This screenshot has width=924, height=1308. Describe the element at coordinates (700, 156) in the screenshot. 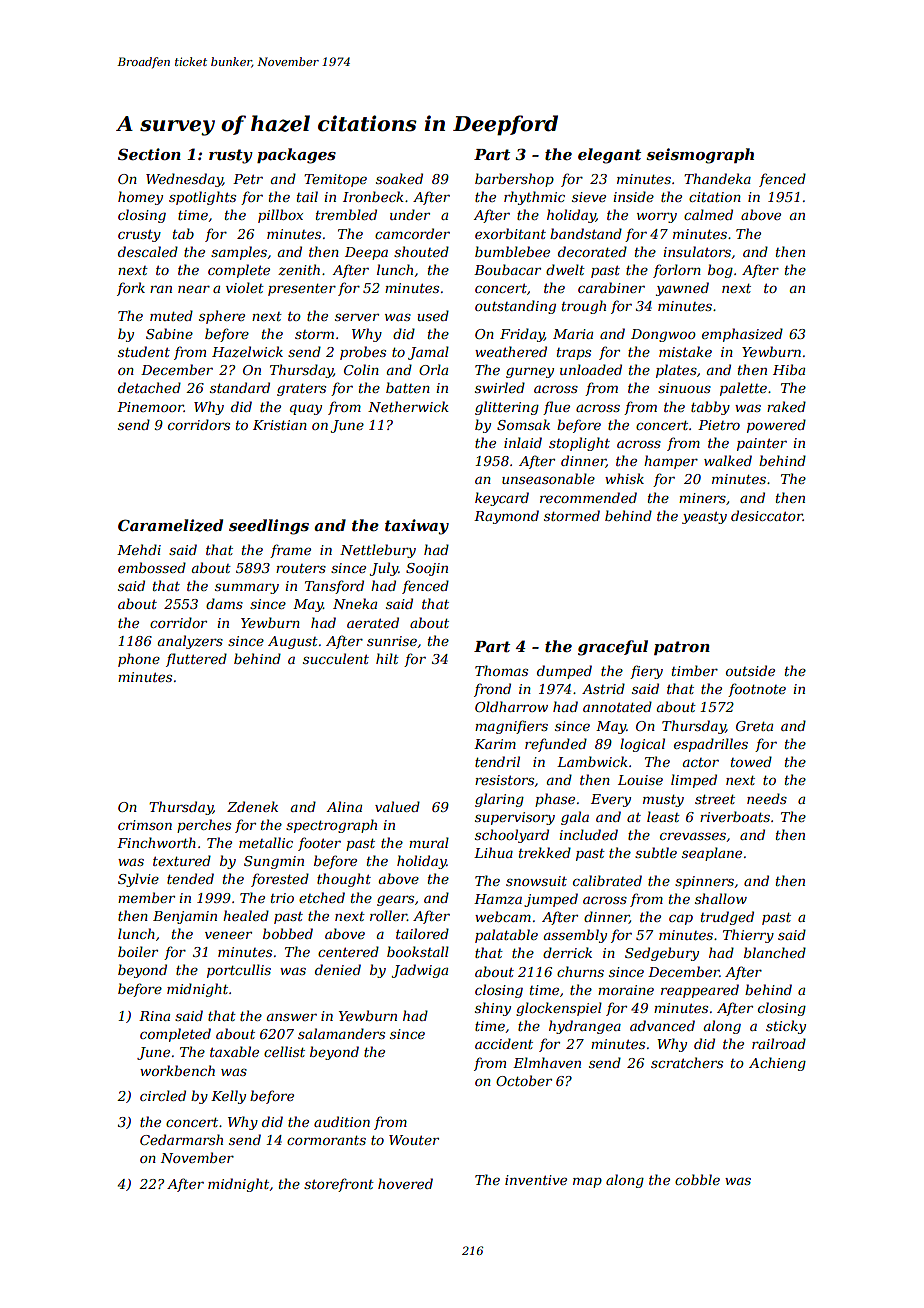

I see `seismograph` at that location.
